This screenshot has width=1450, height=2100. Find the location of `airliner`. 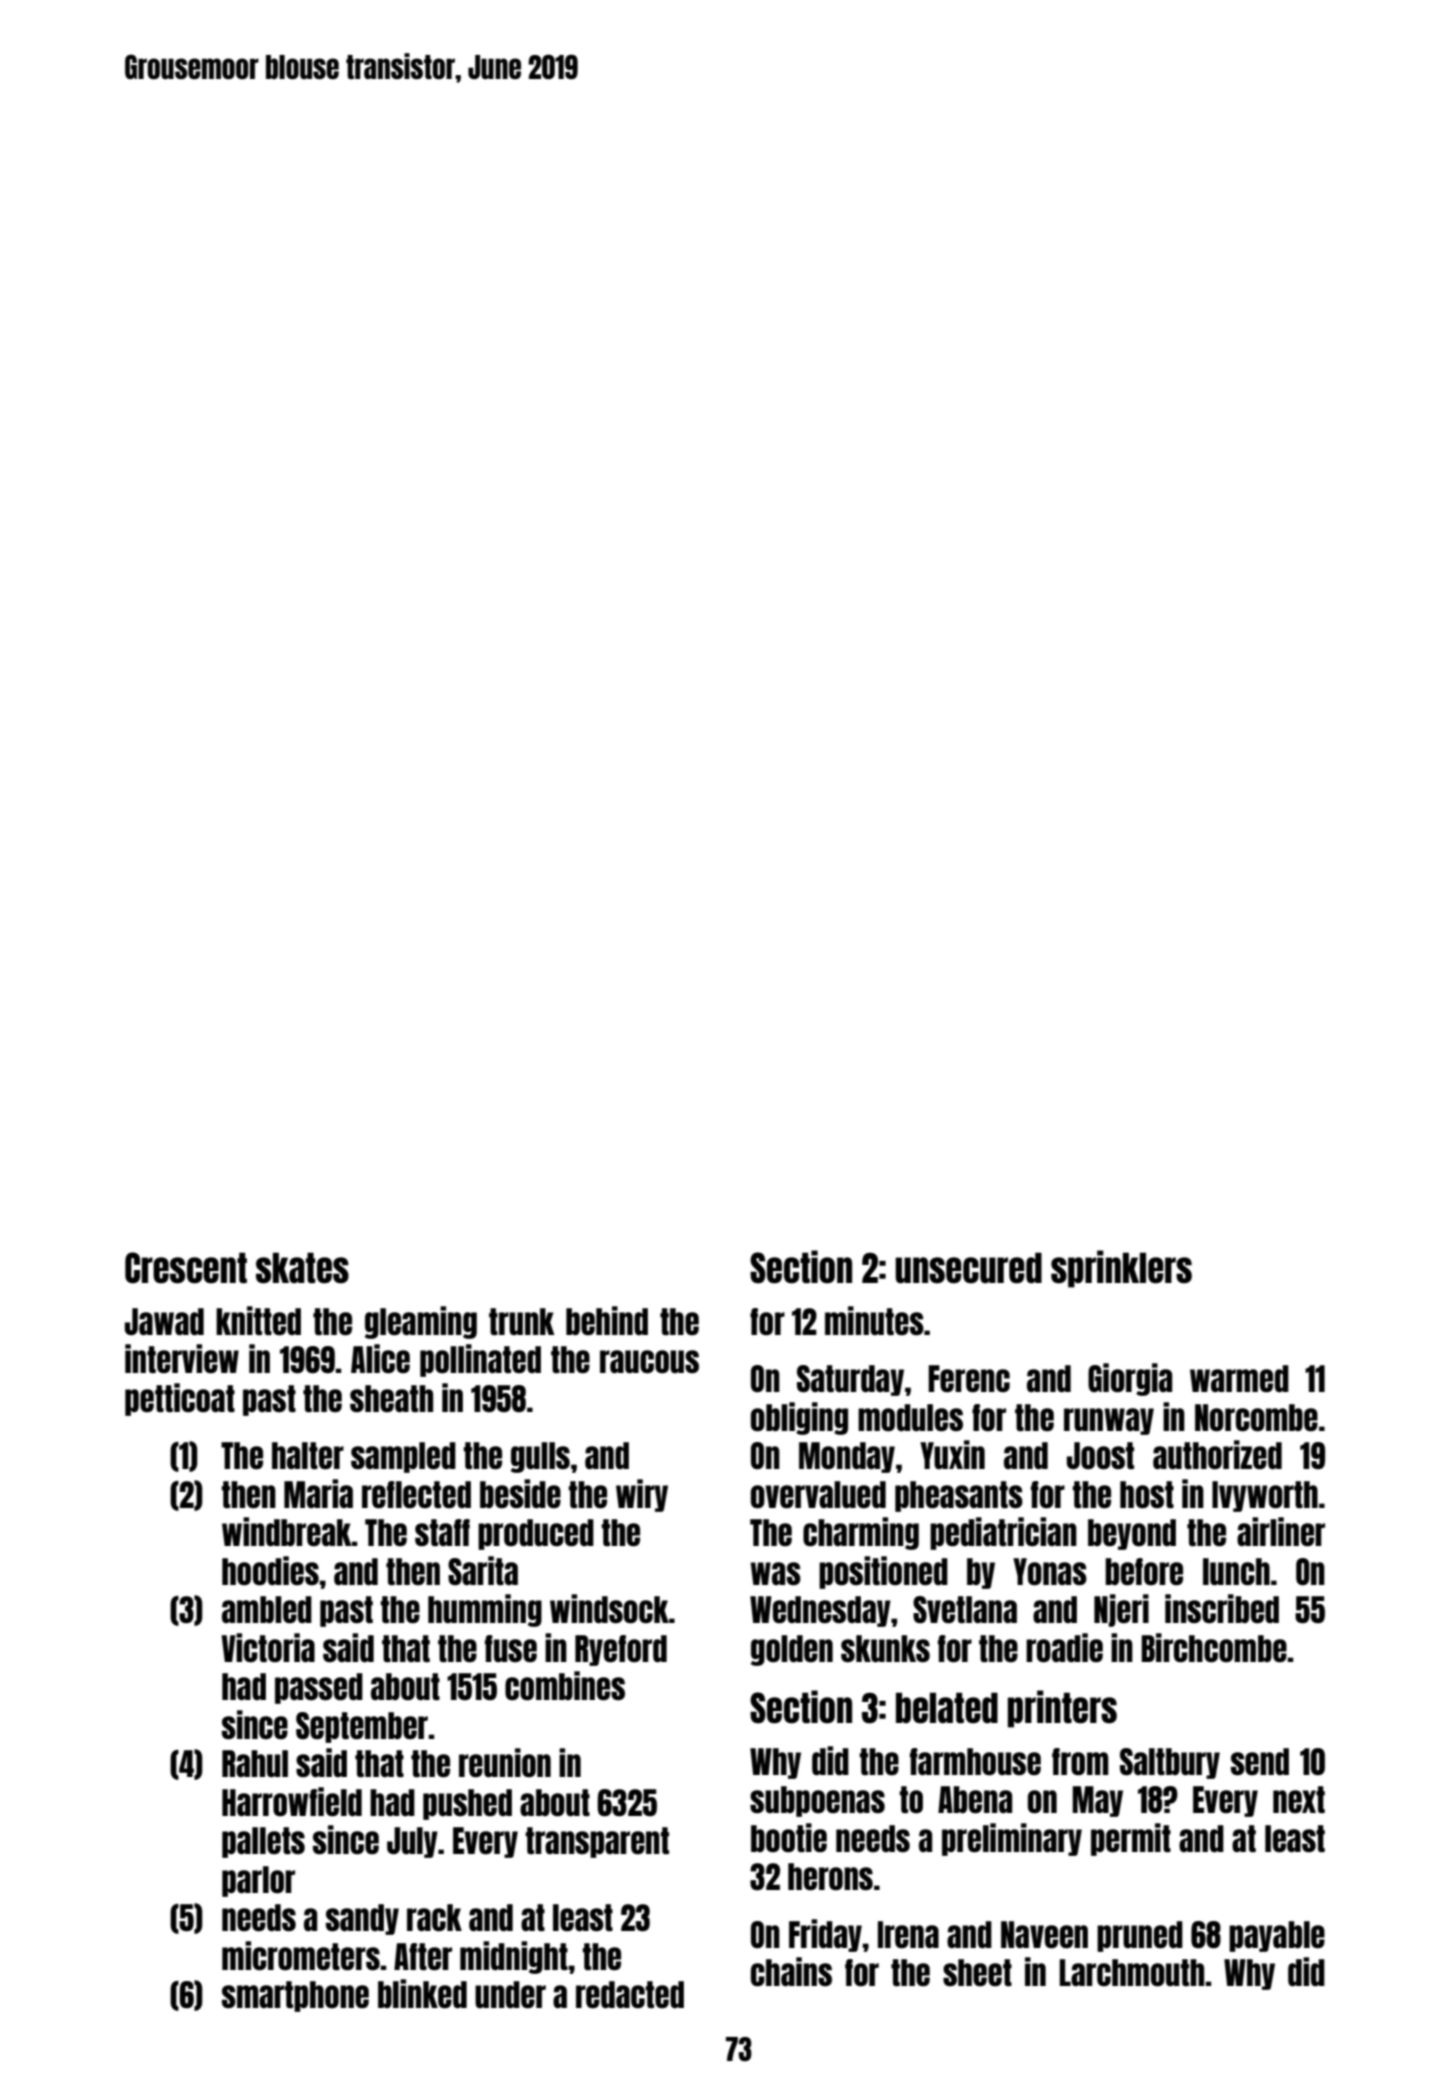

airliner is located at coordinates (1281, 1531).
